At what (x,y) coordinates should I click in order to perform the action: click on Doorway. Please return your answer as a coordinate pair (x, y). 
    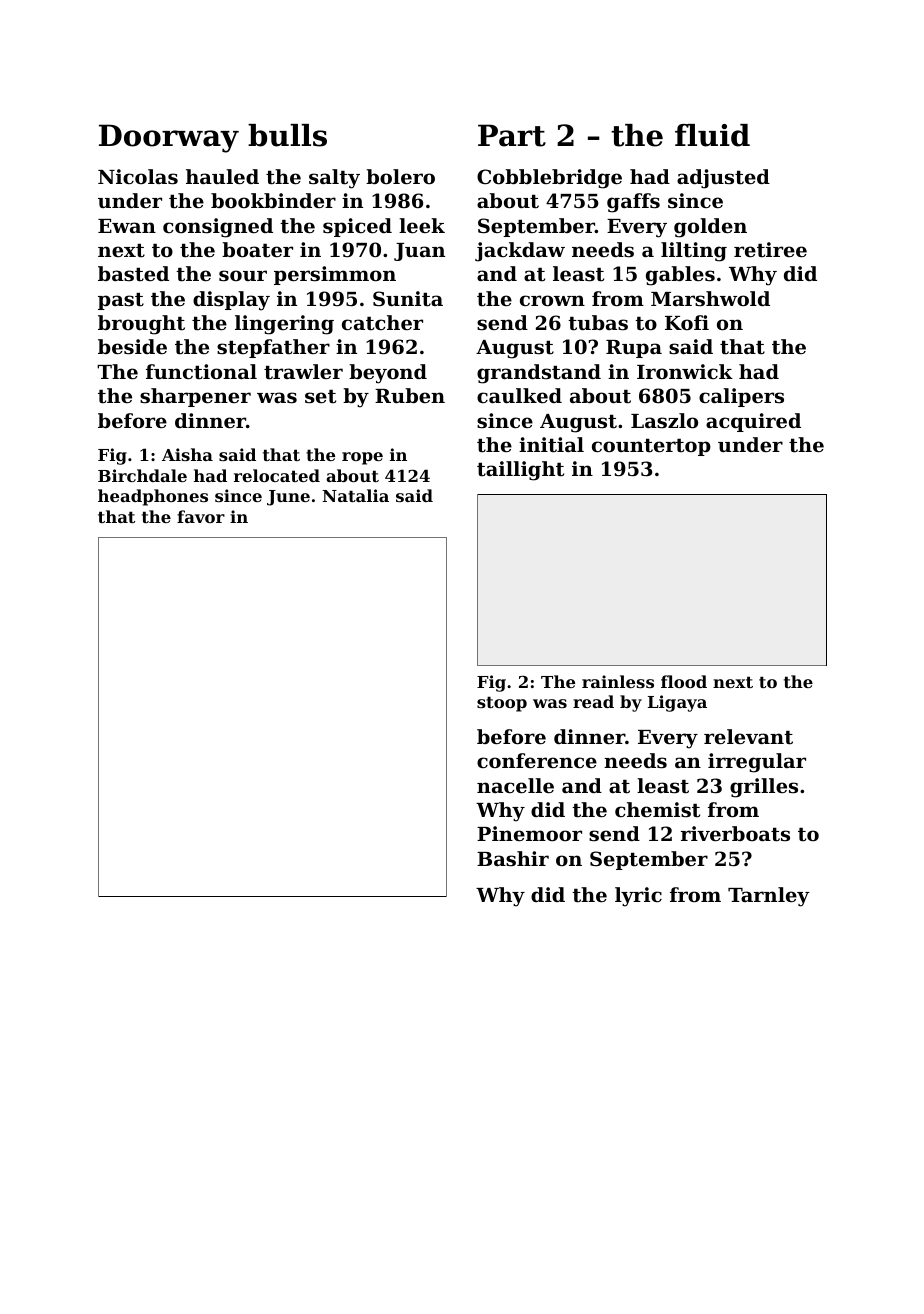
    Looking at the image, I should click on (169, 138).
